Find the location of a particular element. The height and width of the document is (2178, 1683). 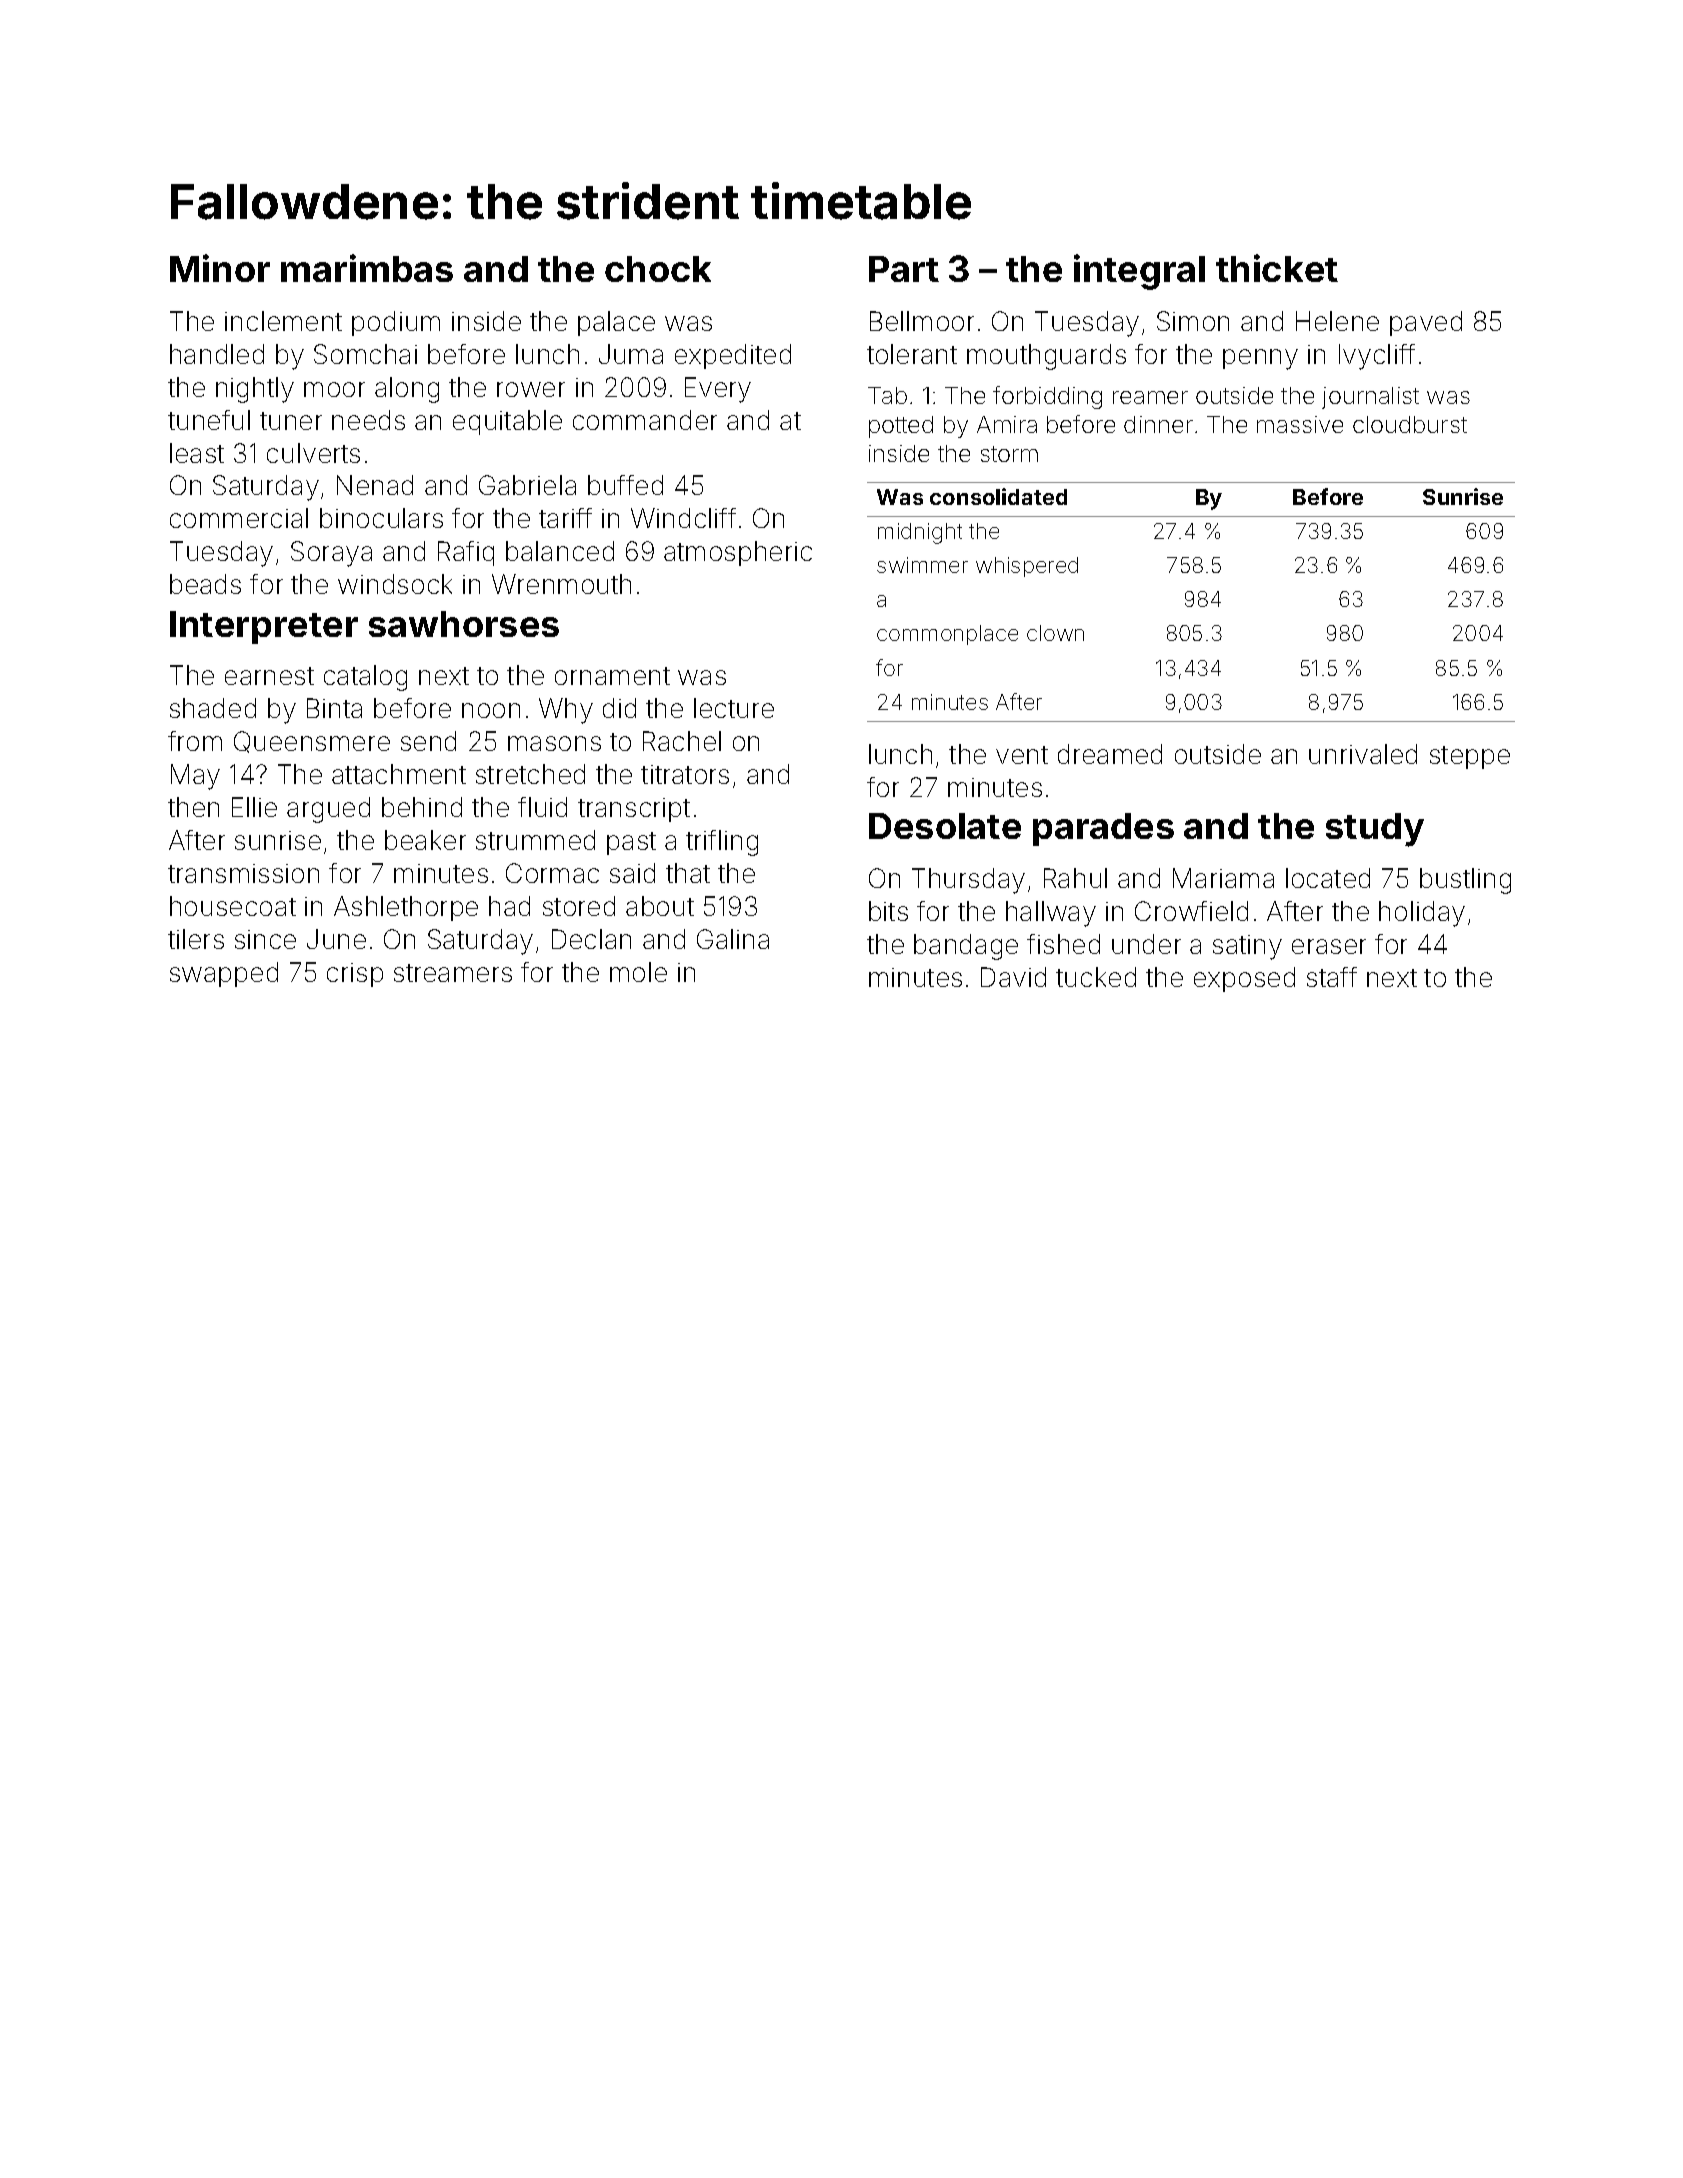

tilers is located at coordinates (196, 939).
